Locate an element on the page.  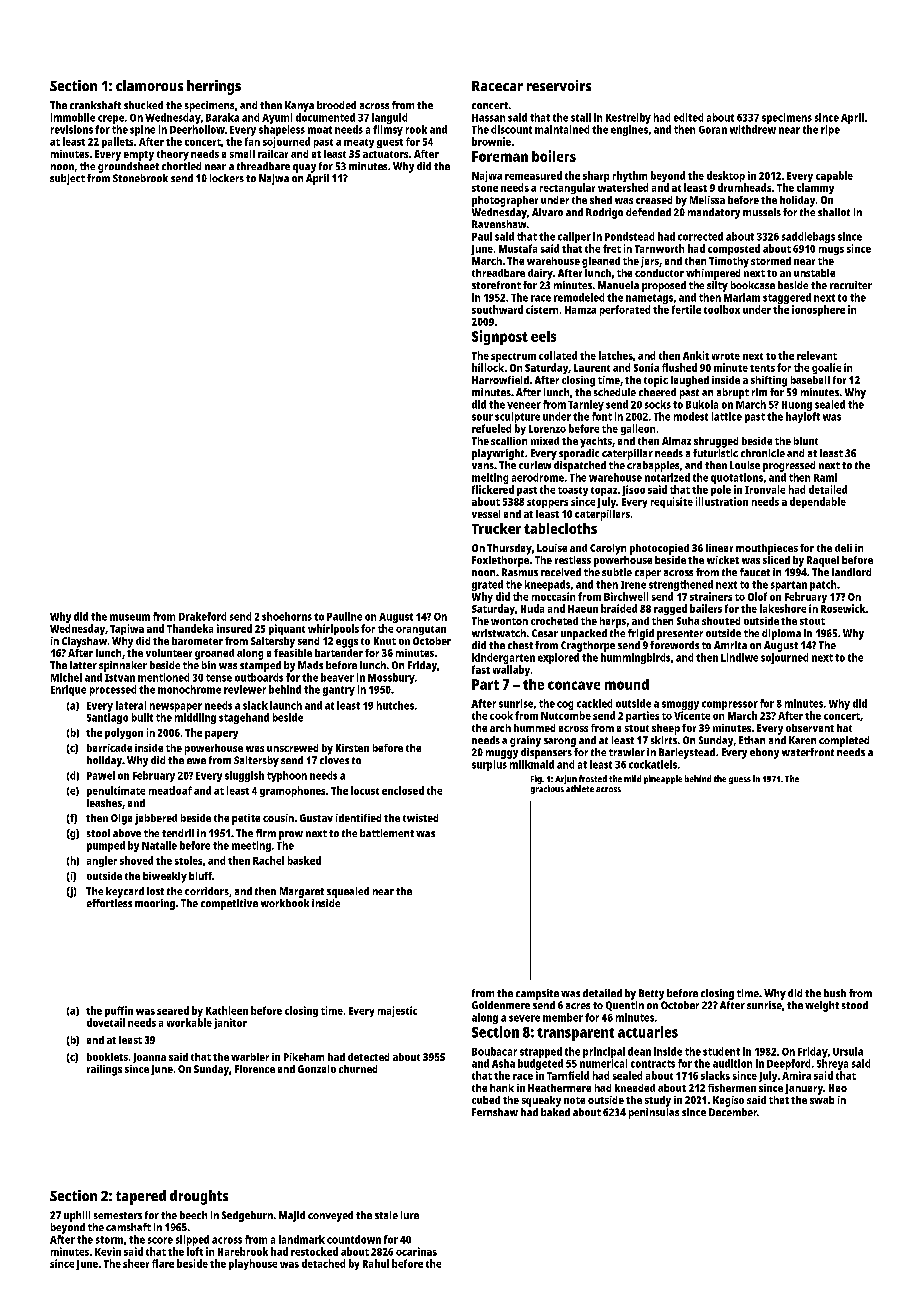
Drakeford is located at coordinates (202, 616).
